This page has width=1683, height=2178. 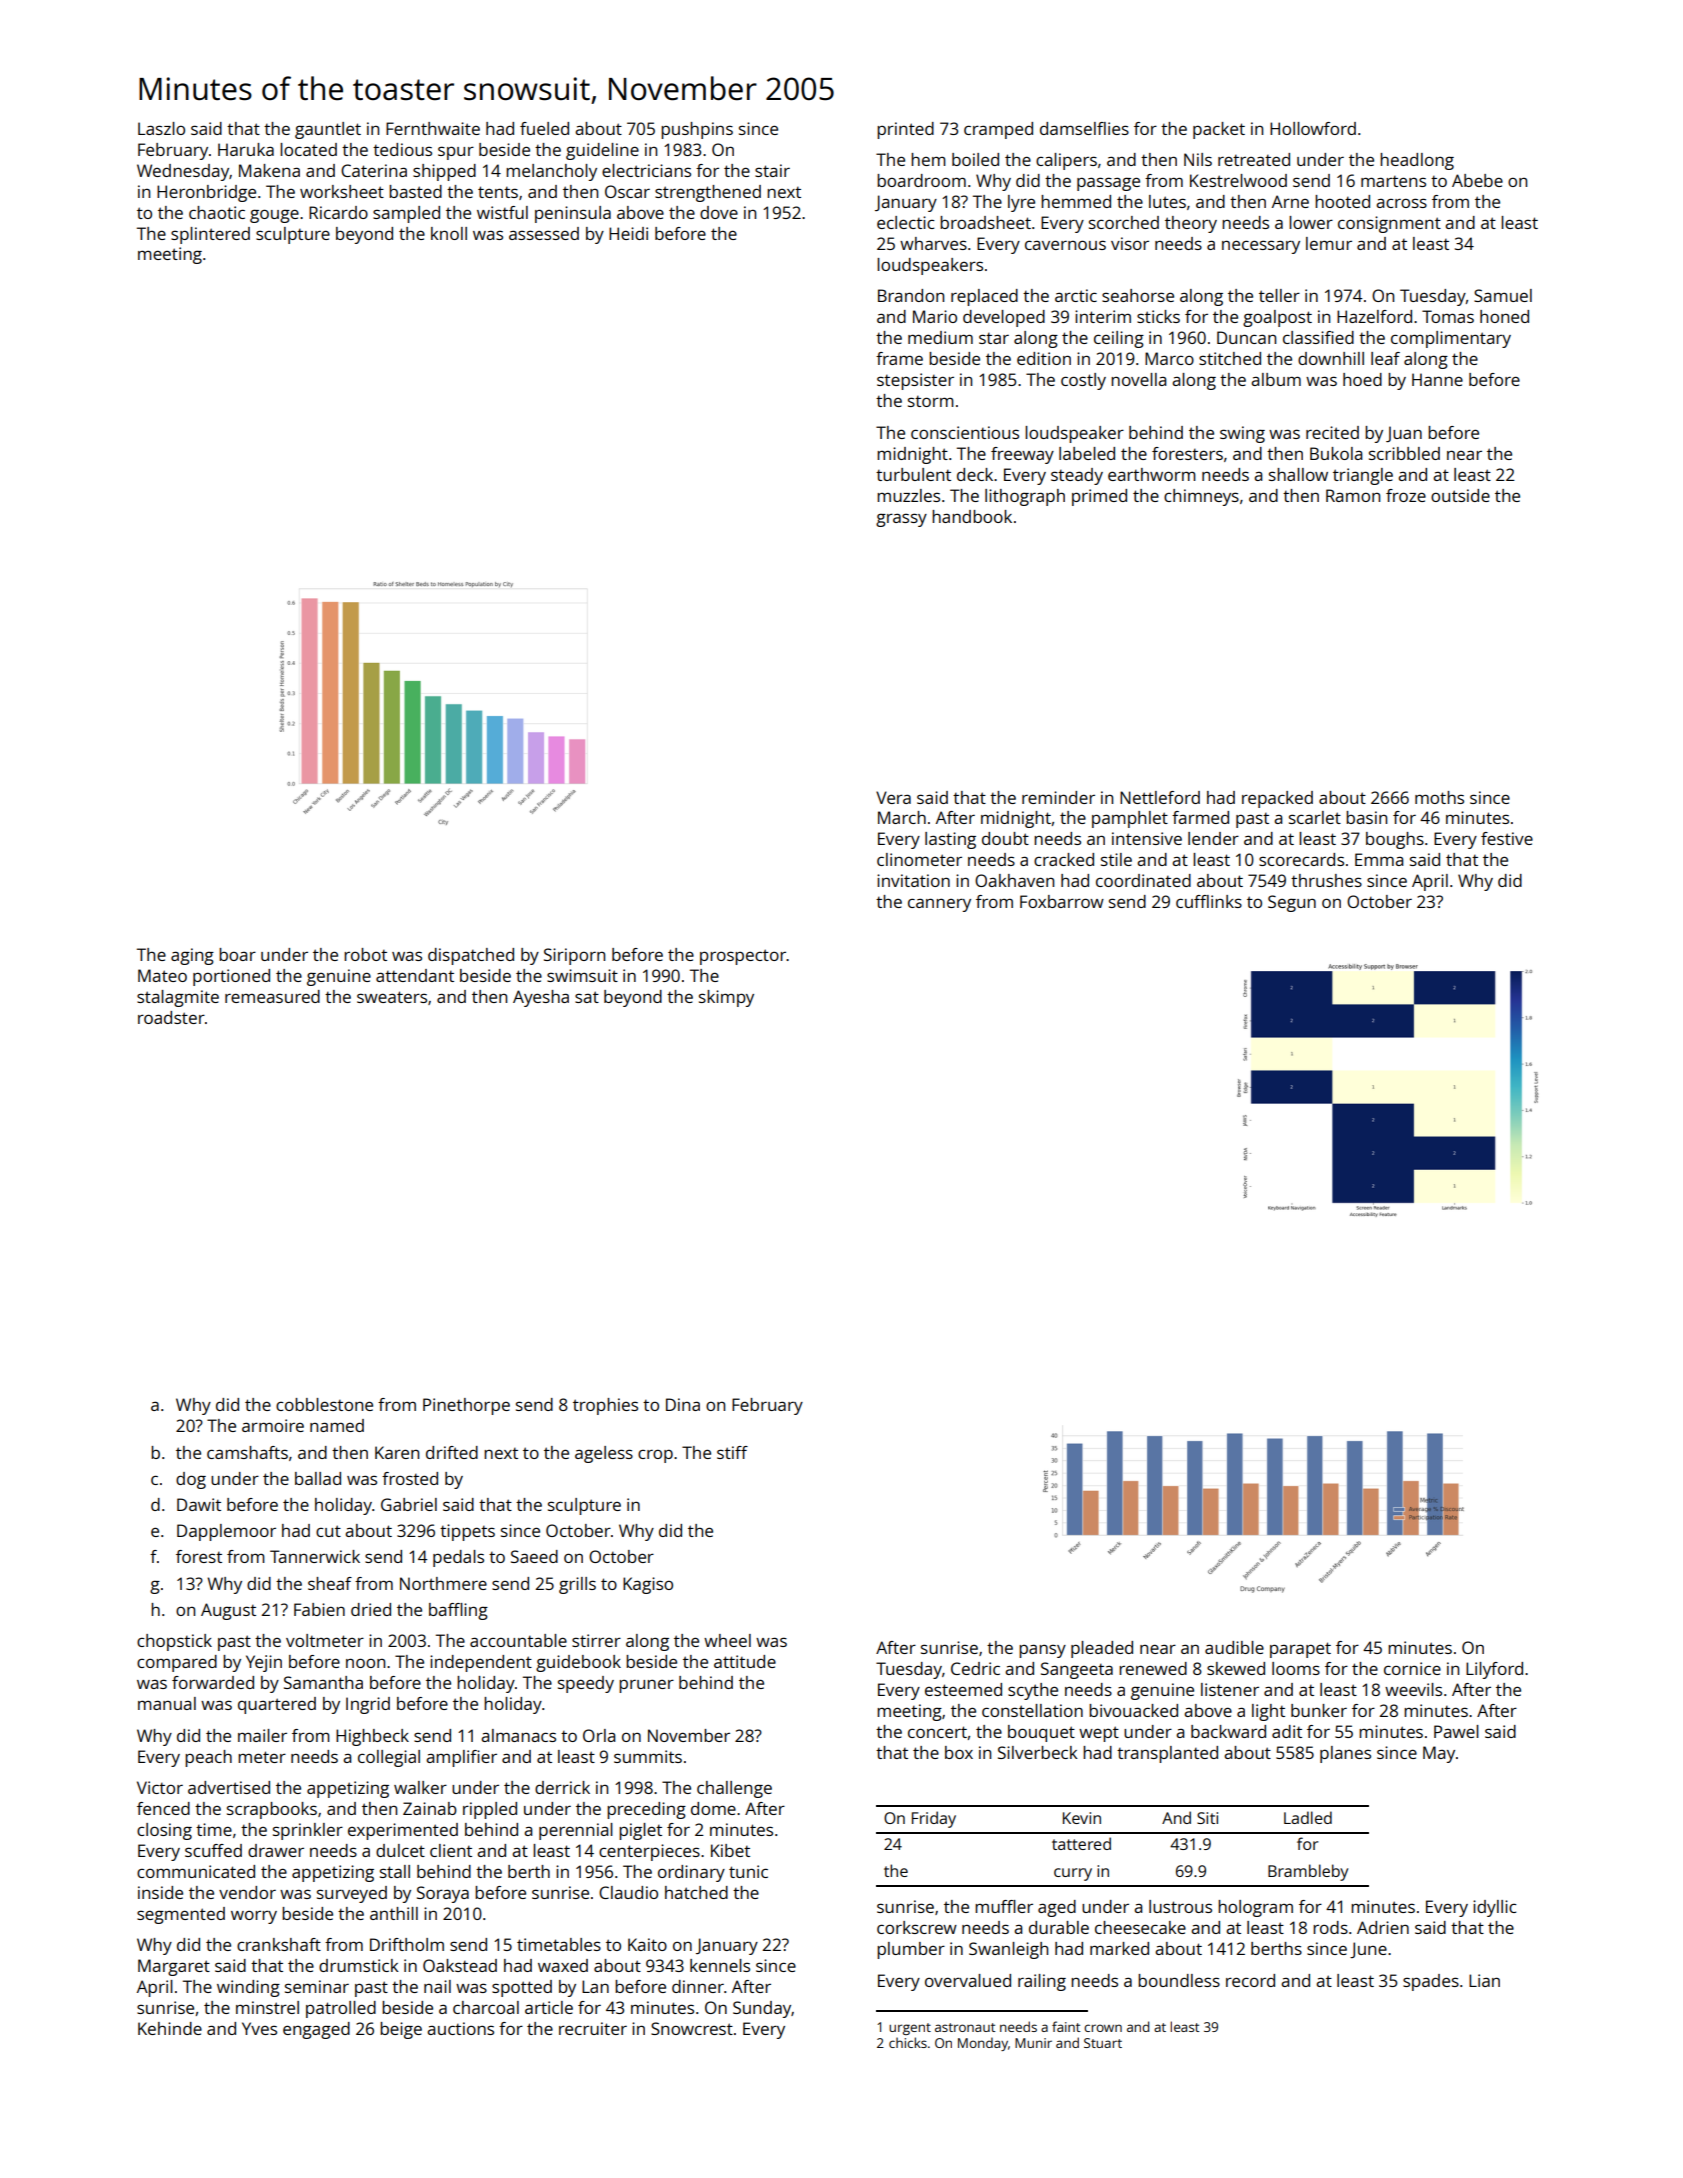 I want to click on Yves, so click(x=259, y=2028).
